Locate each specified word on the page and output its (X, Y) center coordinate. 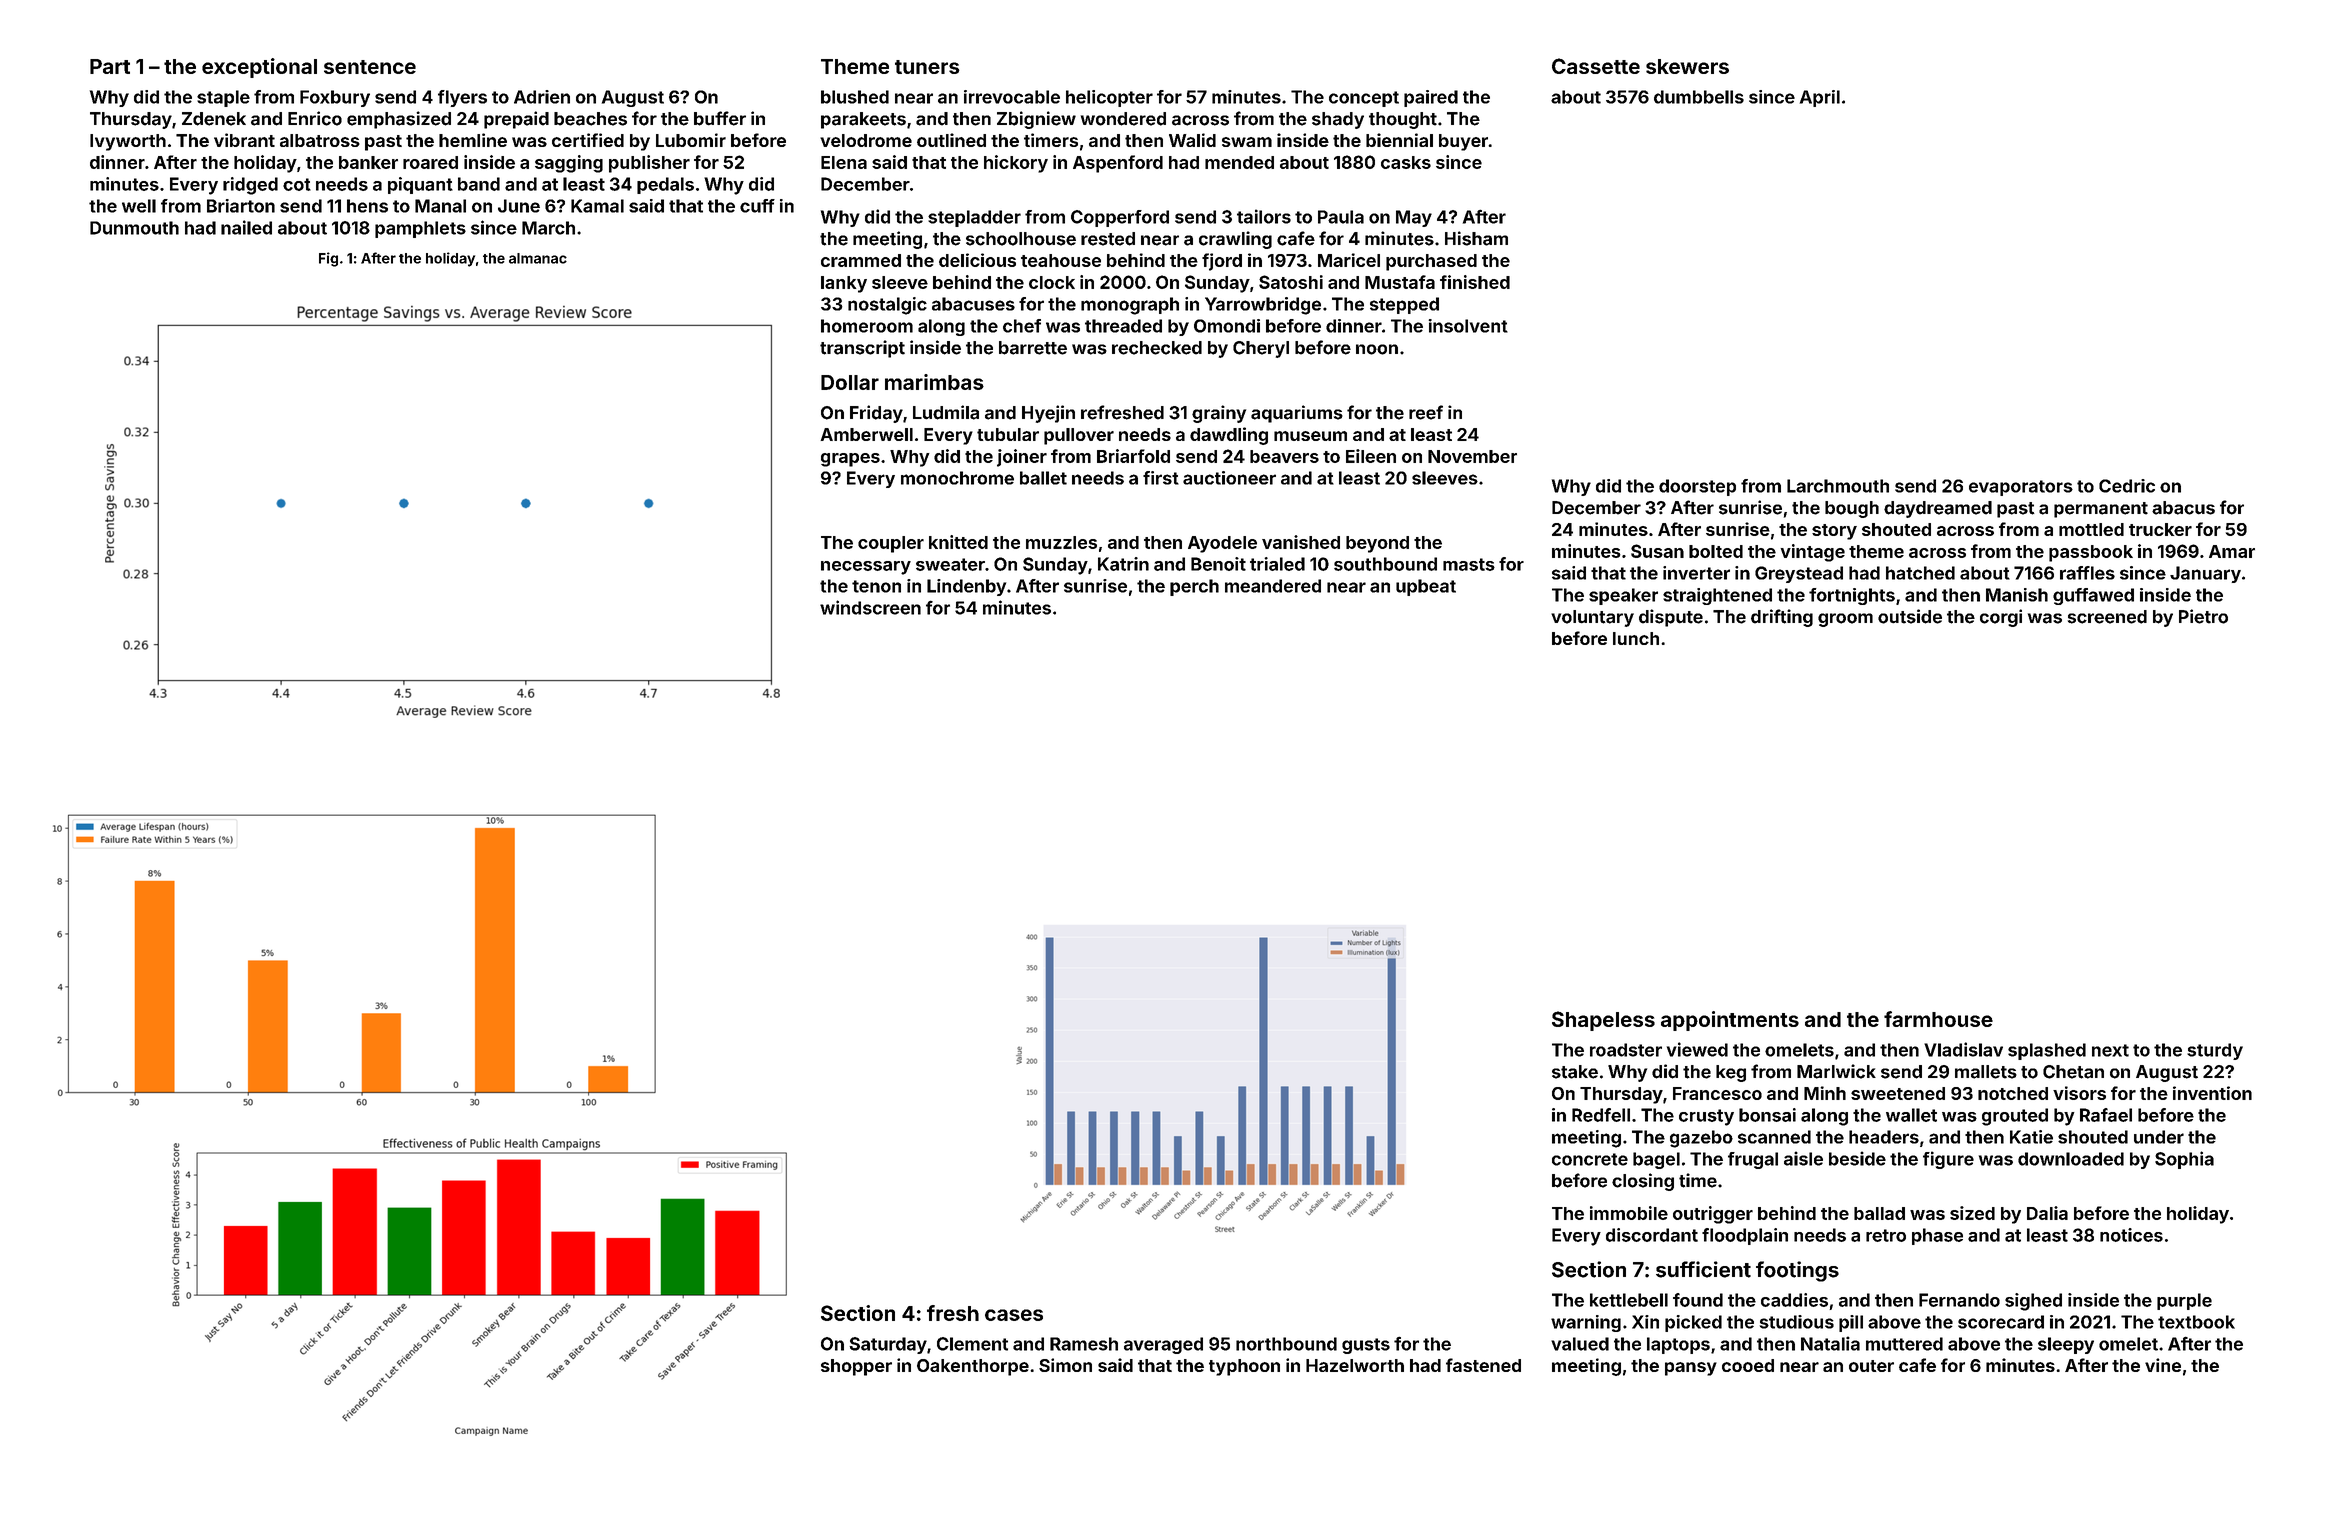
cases (1014, 1315)
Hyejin (1048, 414)
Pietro (2203, 616)
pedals (665, 185)
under (2159, 1137)
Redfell (1601, 1115)
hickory (1016, 164)
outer (1871, 1366)
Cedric (2127, 486)
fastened (1483, 1365)
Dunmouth (134, 228)
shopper (856, 1367)
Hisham (1476, 238)
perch (1194, 587)
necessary (866, 568)
